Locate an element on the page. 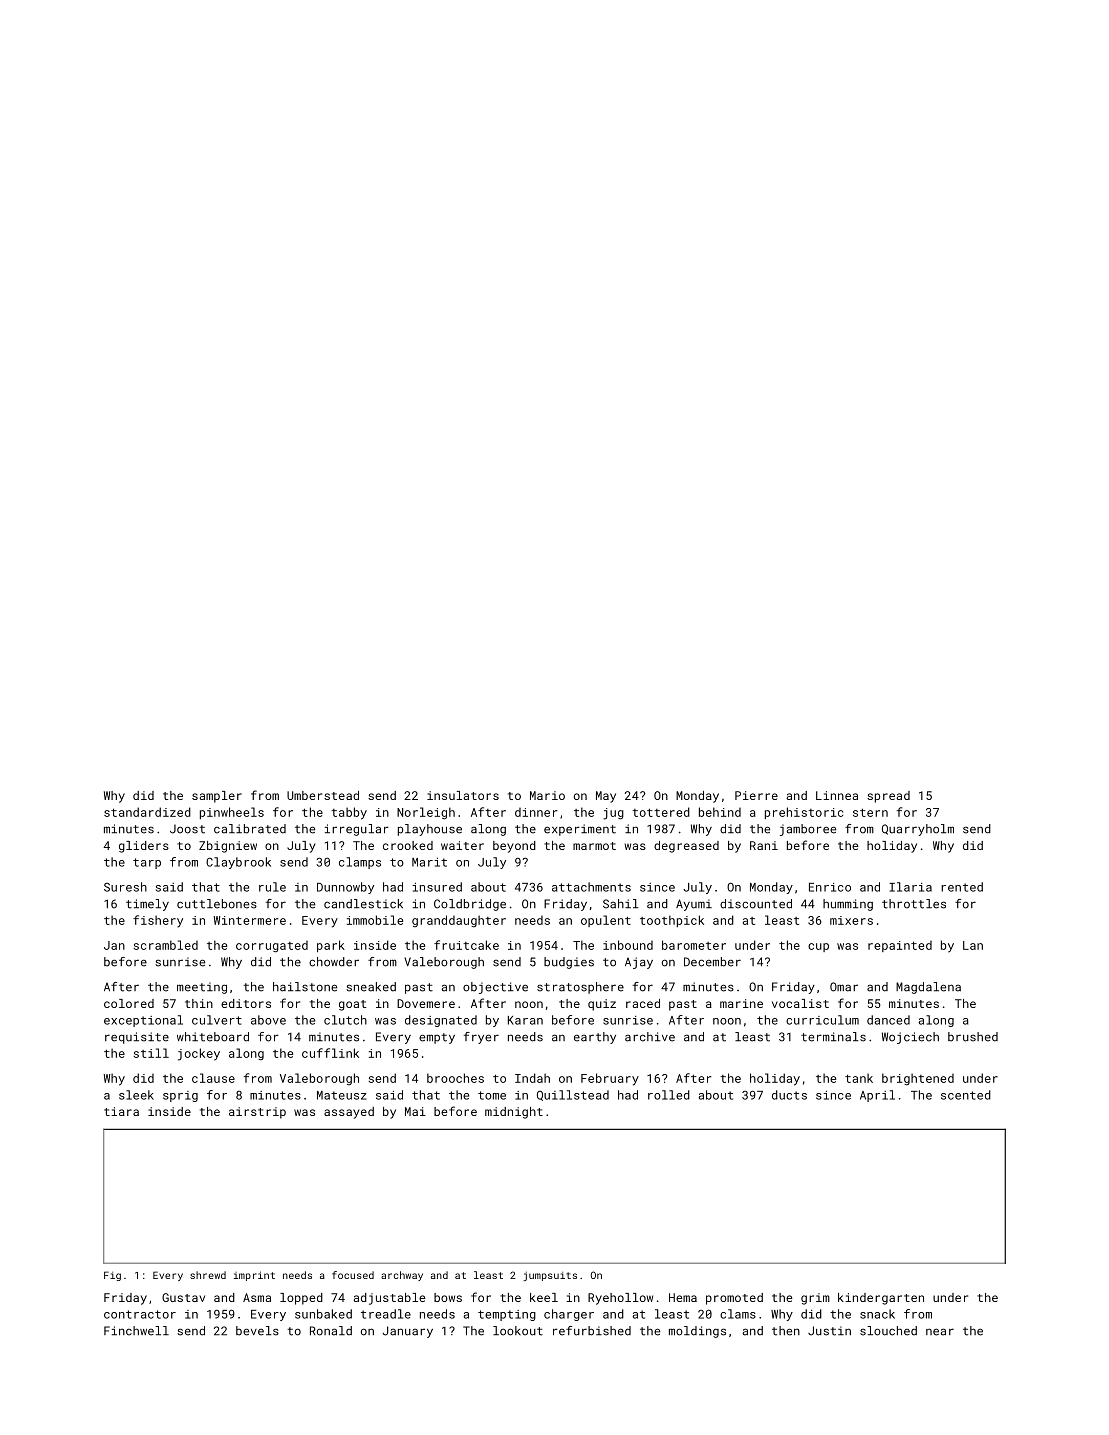 The height and width of the page is (1435, 1109). lookout is located at coordinates (518, 1331).
